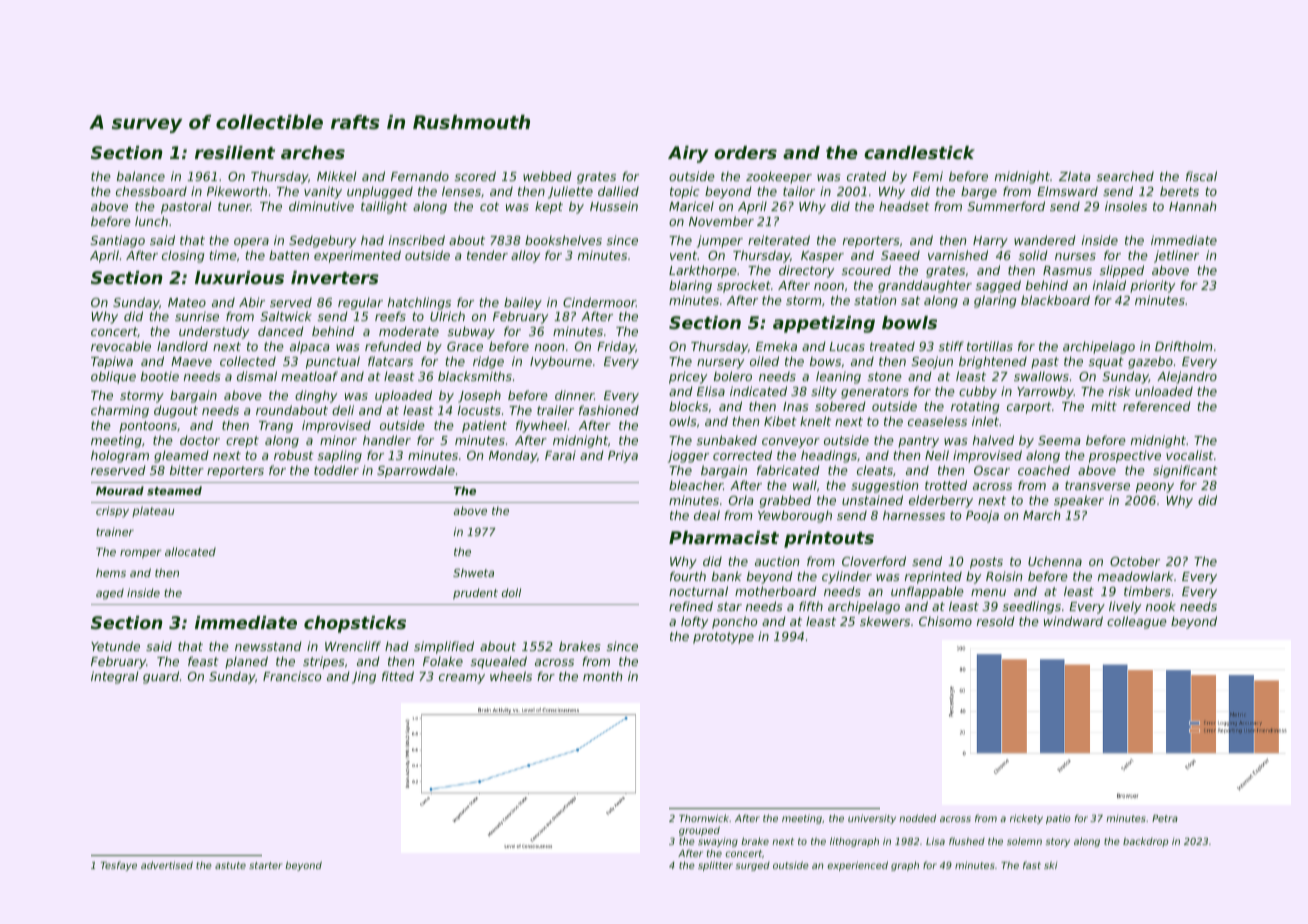  Describe the element at coordinates (1136, 576) in the screenshot. I see `meadowlark` at that location.
